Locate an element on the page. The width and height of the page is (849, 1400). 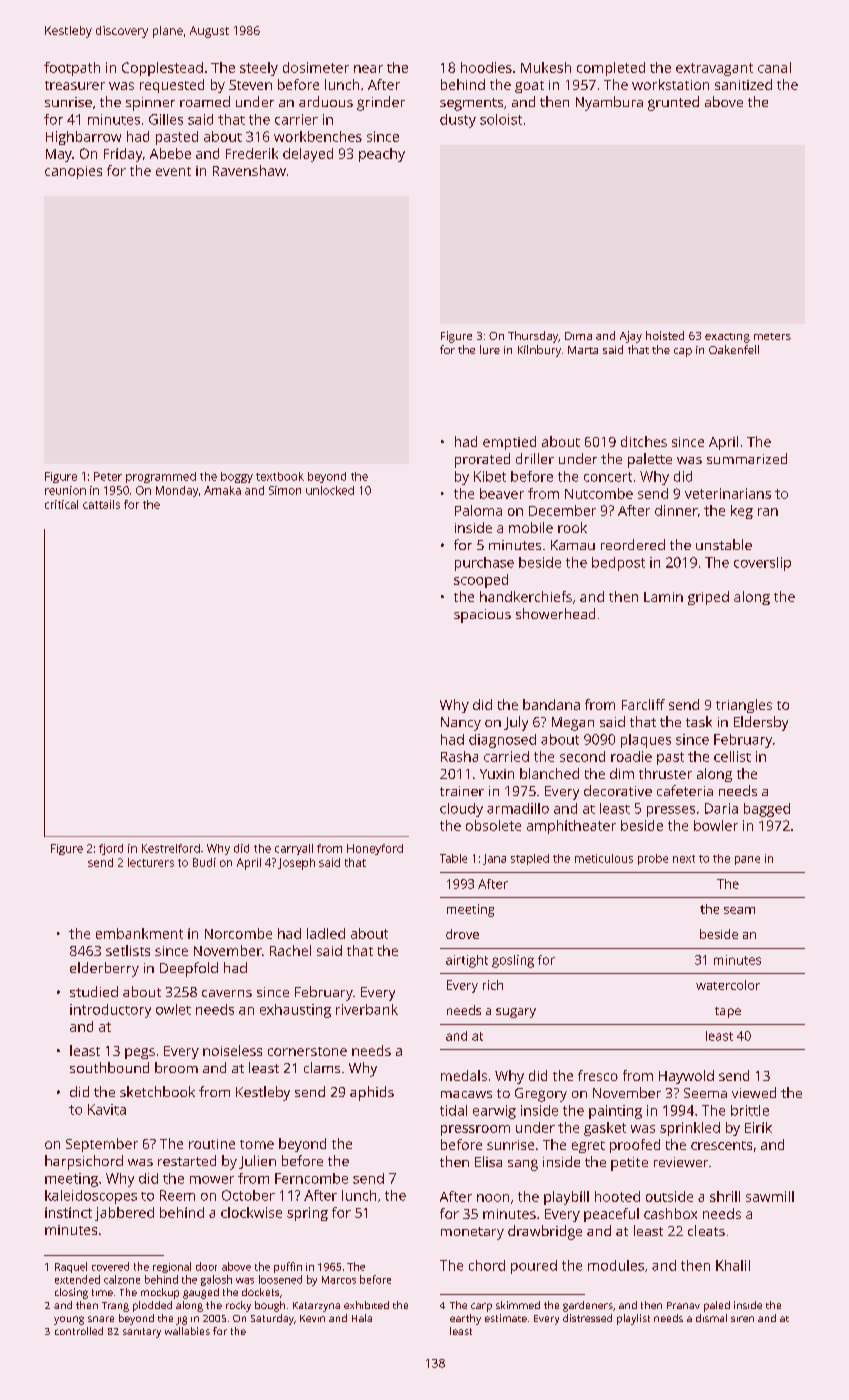
monetary is located at coordinates (472, 1233).
